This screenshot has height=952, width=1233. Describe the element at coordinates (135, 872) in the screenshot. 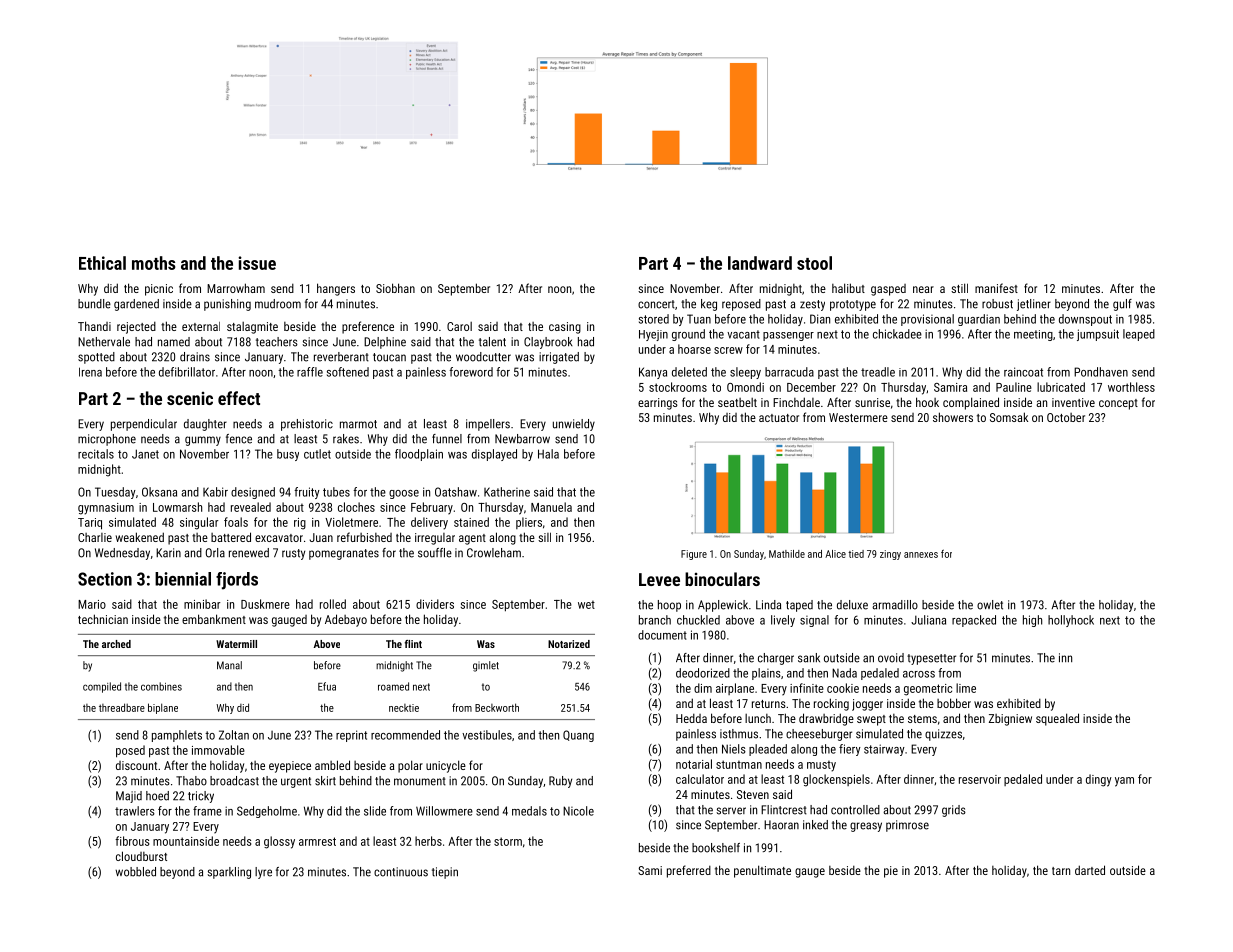

I see `wobbled` at that location.
